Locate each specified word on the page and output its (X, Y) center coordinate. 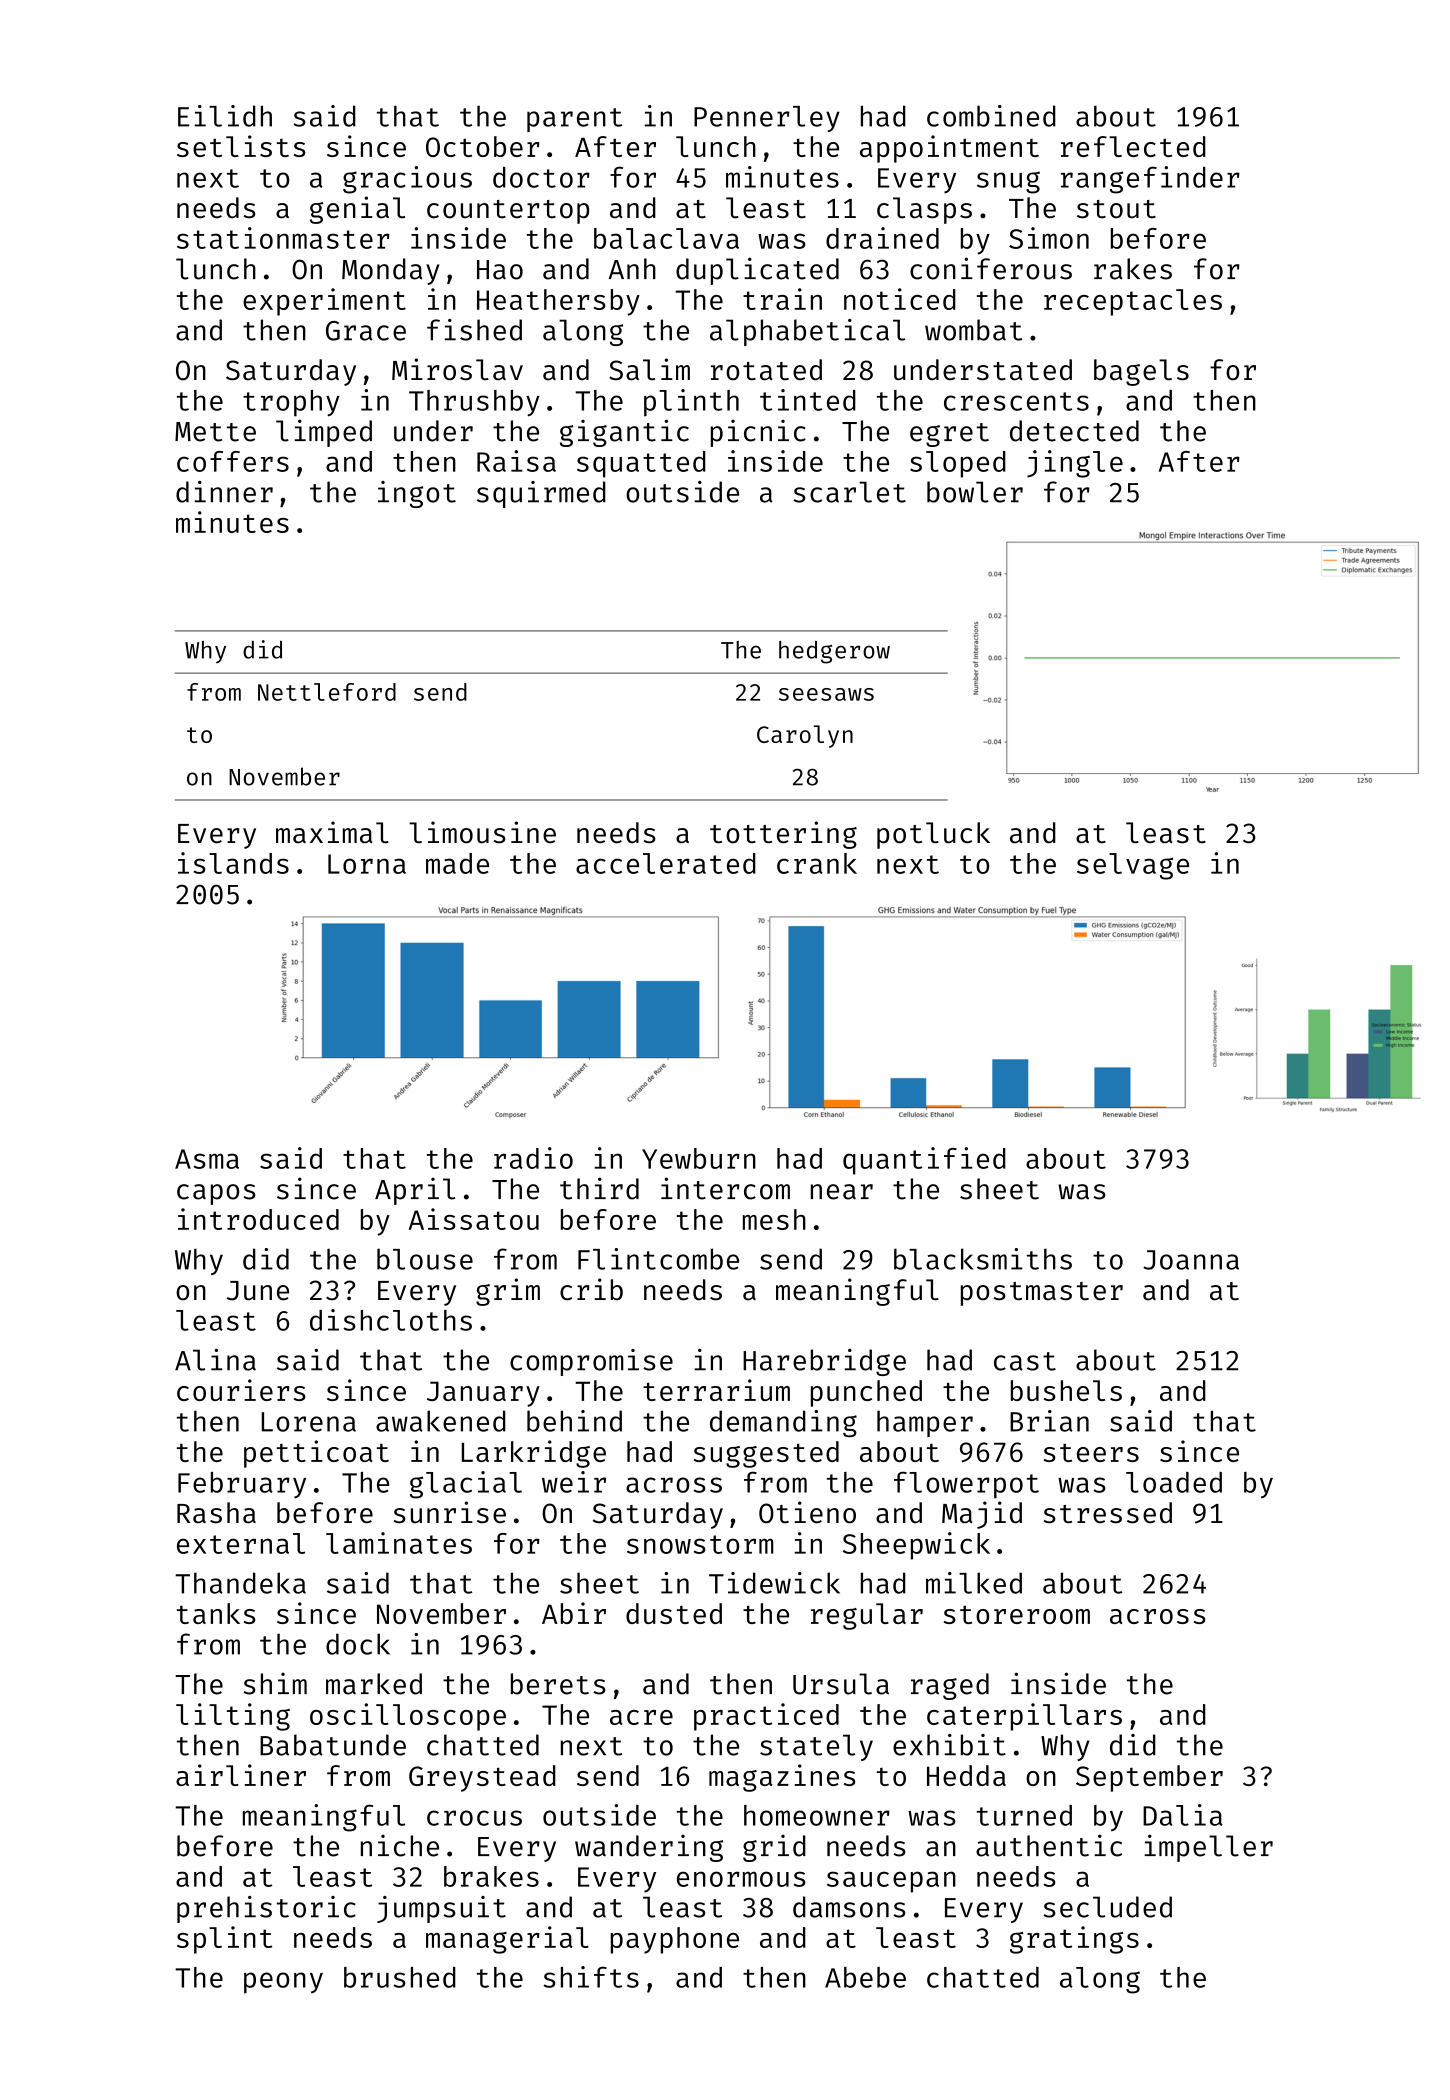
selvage (1133, 866)
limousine (482, 832)
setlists (241, 146)
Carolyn (805, 736)
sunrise (449, 1512)
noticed (900, 299)
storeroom (1017, 1614)
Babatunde (333, 1745)
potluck (933, 835)
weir (574, 1482)
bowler (975, 492)
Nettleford (327, 692)
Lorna (367, 864)
